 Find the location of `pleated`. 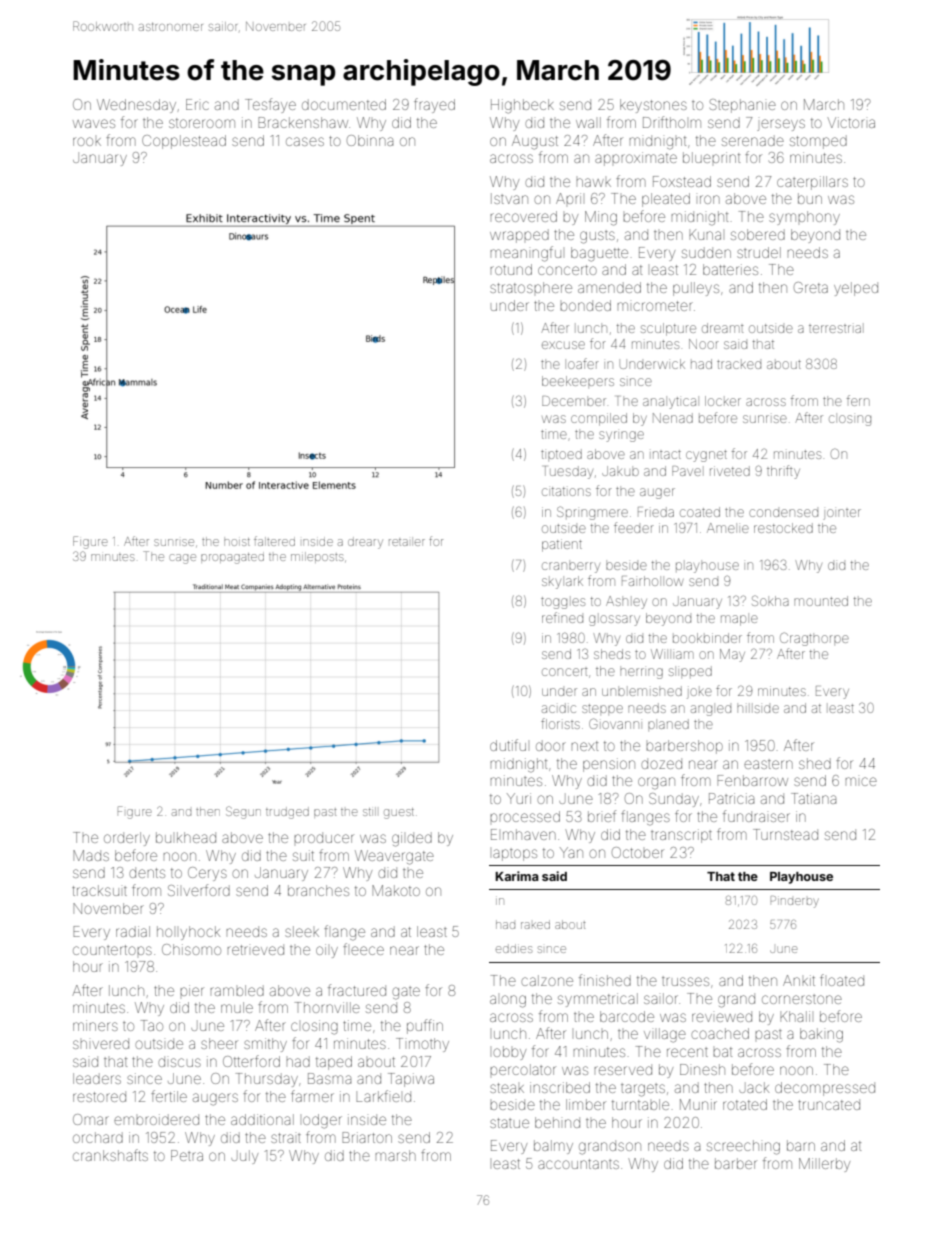

pleated is located at coordinates (666, 200).
